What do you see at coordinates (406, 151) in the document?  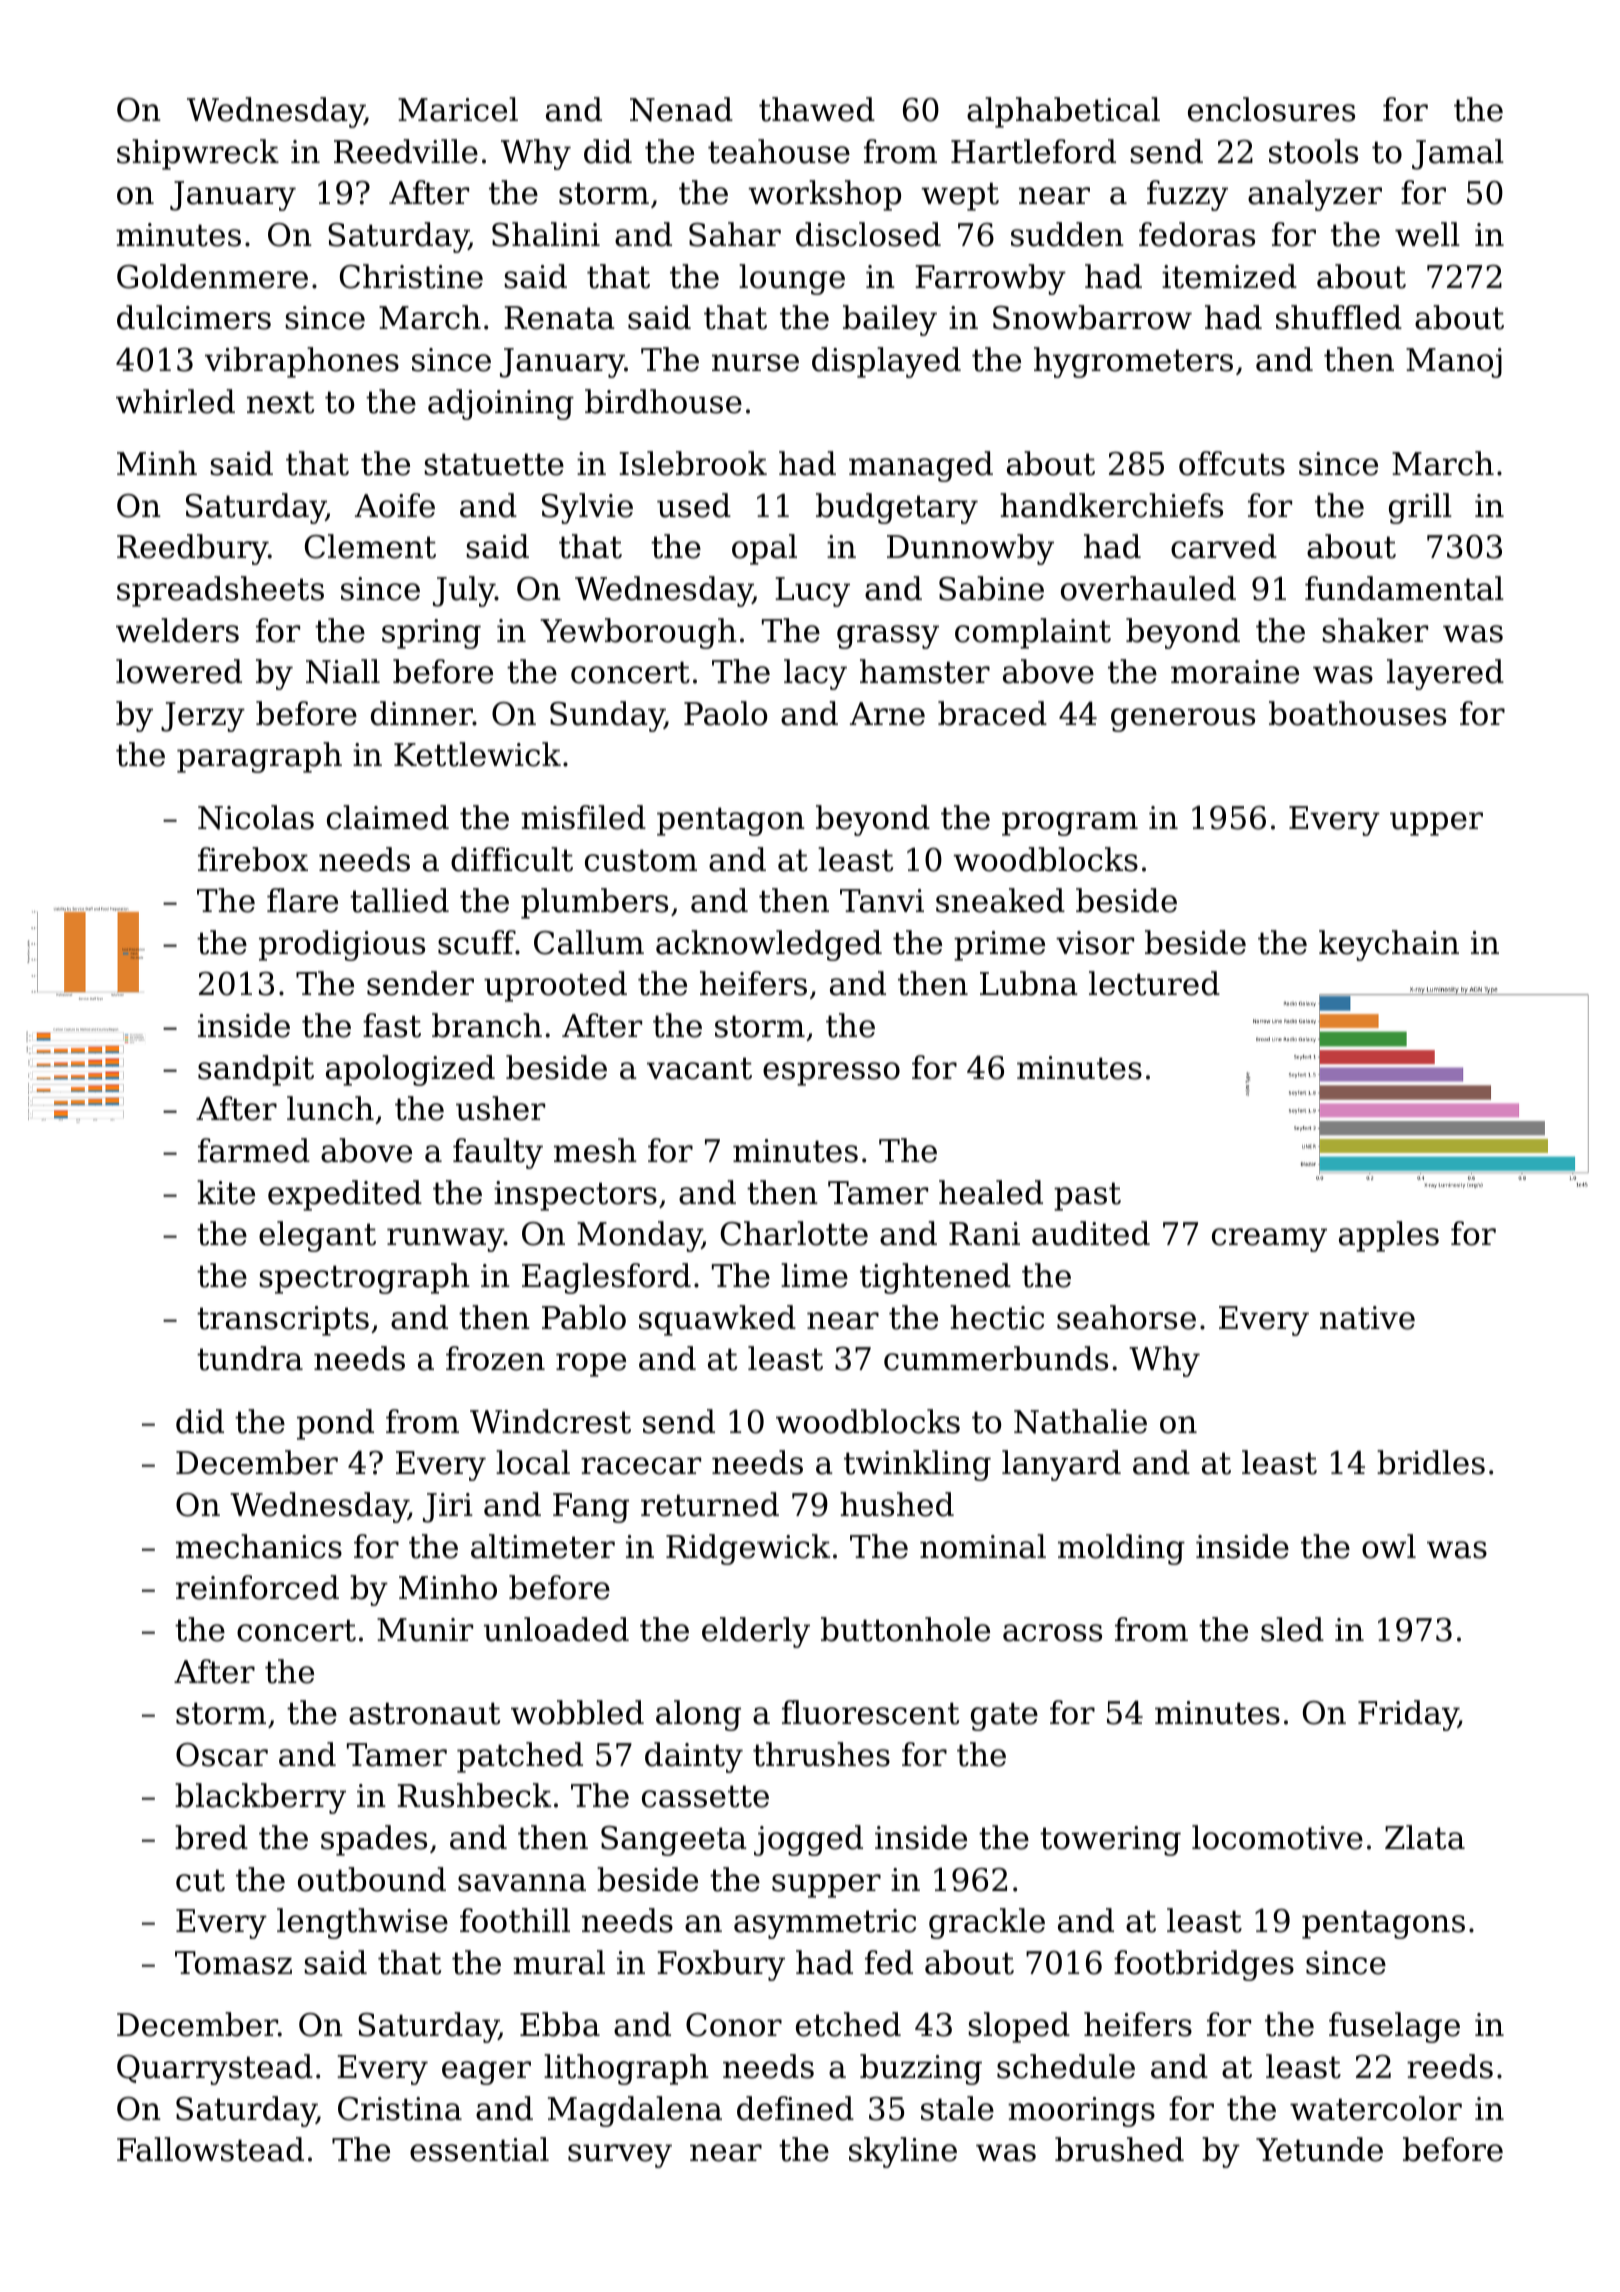 I see `Reedville` at bounding box center [406, 151].
